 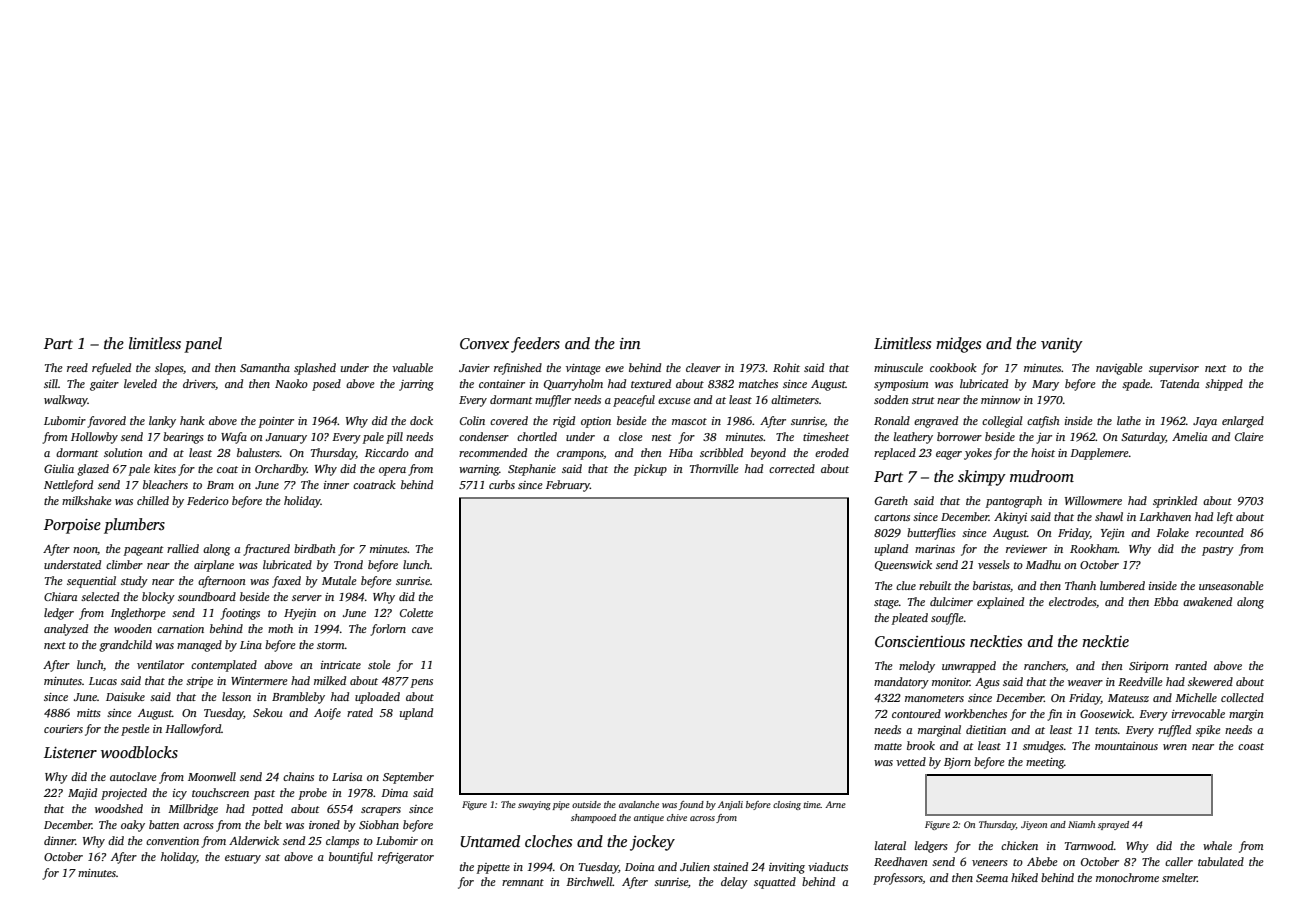 What do you see at coordinates (422, 630) in the page?
I see `cave` at bounding box center [422, 630].
